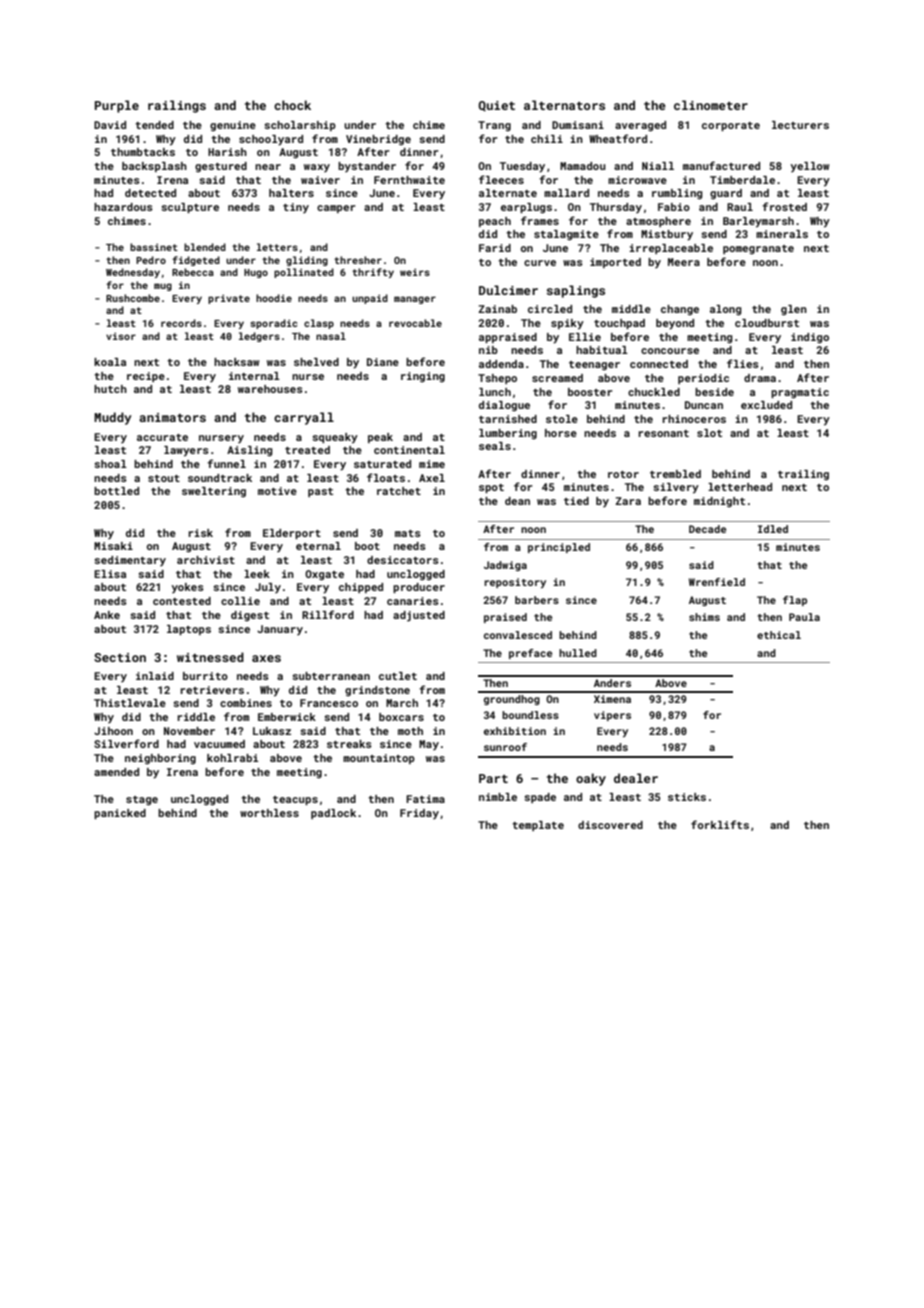  What do you see at coordinates (130, 703) in the image?
I see `Thistlevale` at bounding box center [130, 703].
